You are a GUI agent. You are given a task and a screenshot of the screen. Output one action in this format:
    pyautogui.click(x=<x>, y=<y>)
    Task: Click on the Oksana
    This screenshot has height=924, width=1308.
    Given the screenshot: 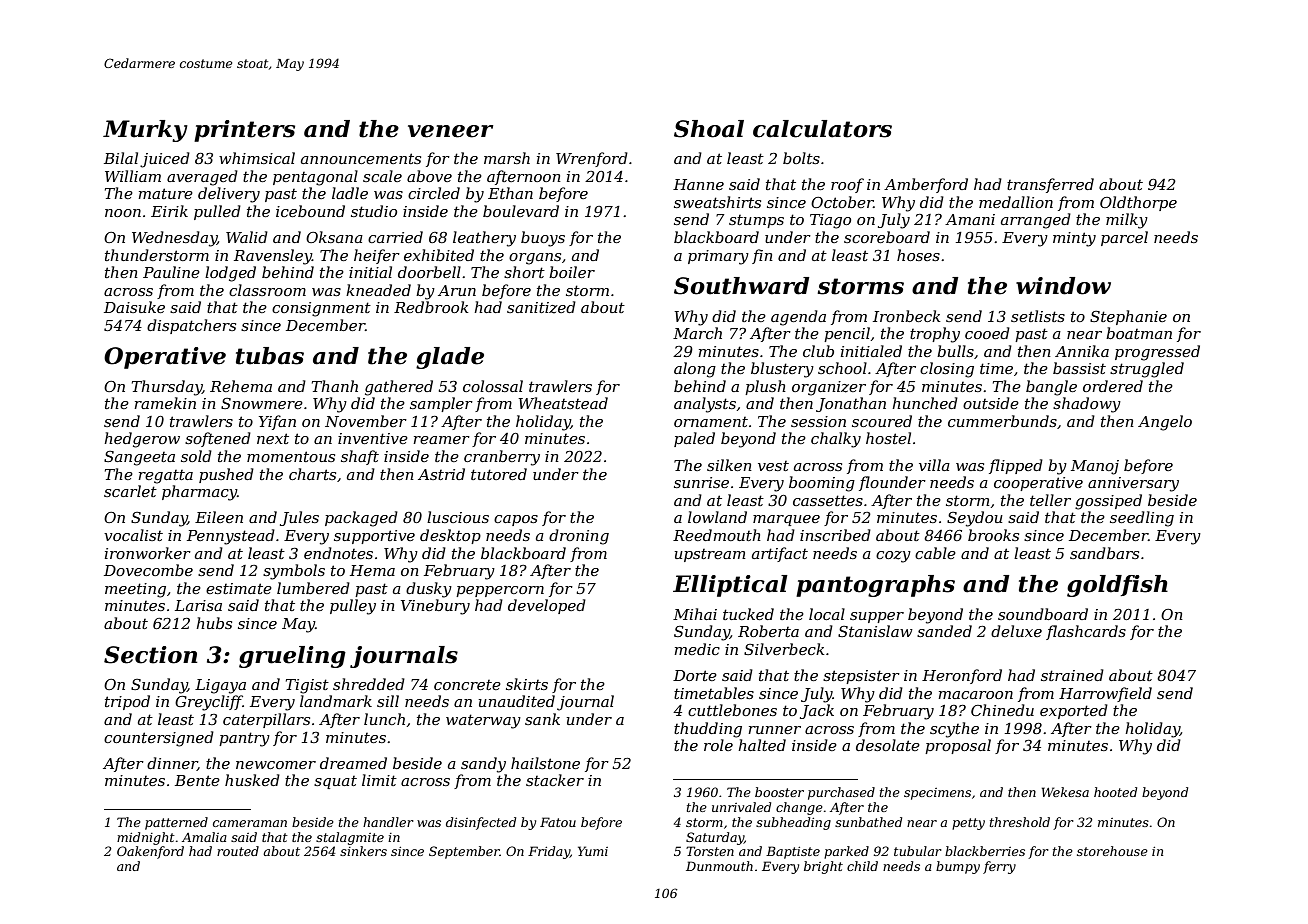 What is the action you would take?
    pyautogui.click(x=334, y=237)
